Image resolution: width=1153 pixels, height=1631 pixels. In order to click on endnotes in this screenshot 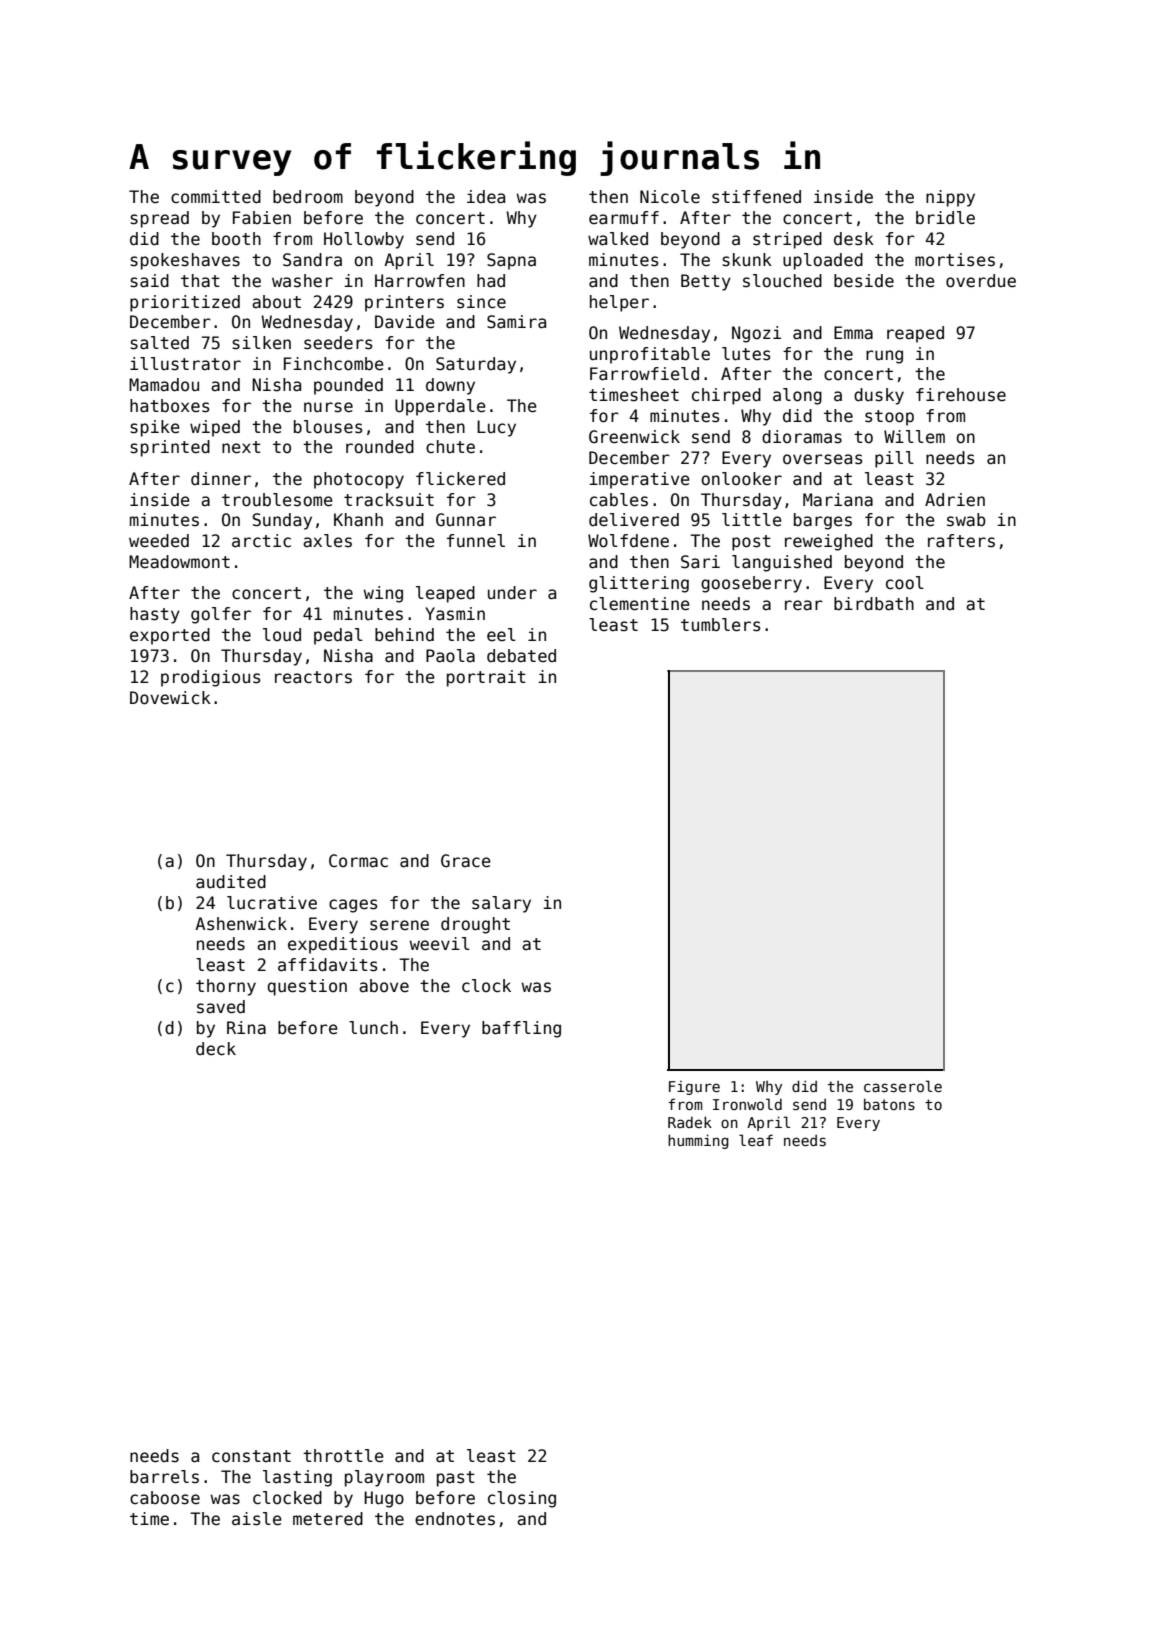, I will do `click(455, 1519)`.
